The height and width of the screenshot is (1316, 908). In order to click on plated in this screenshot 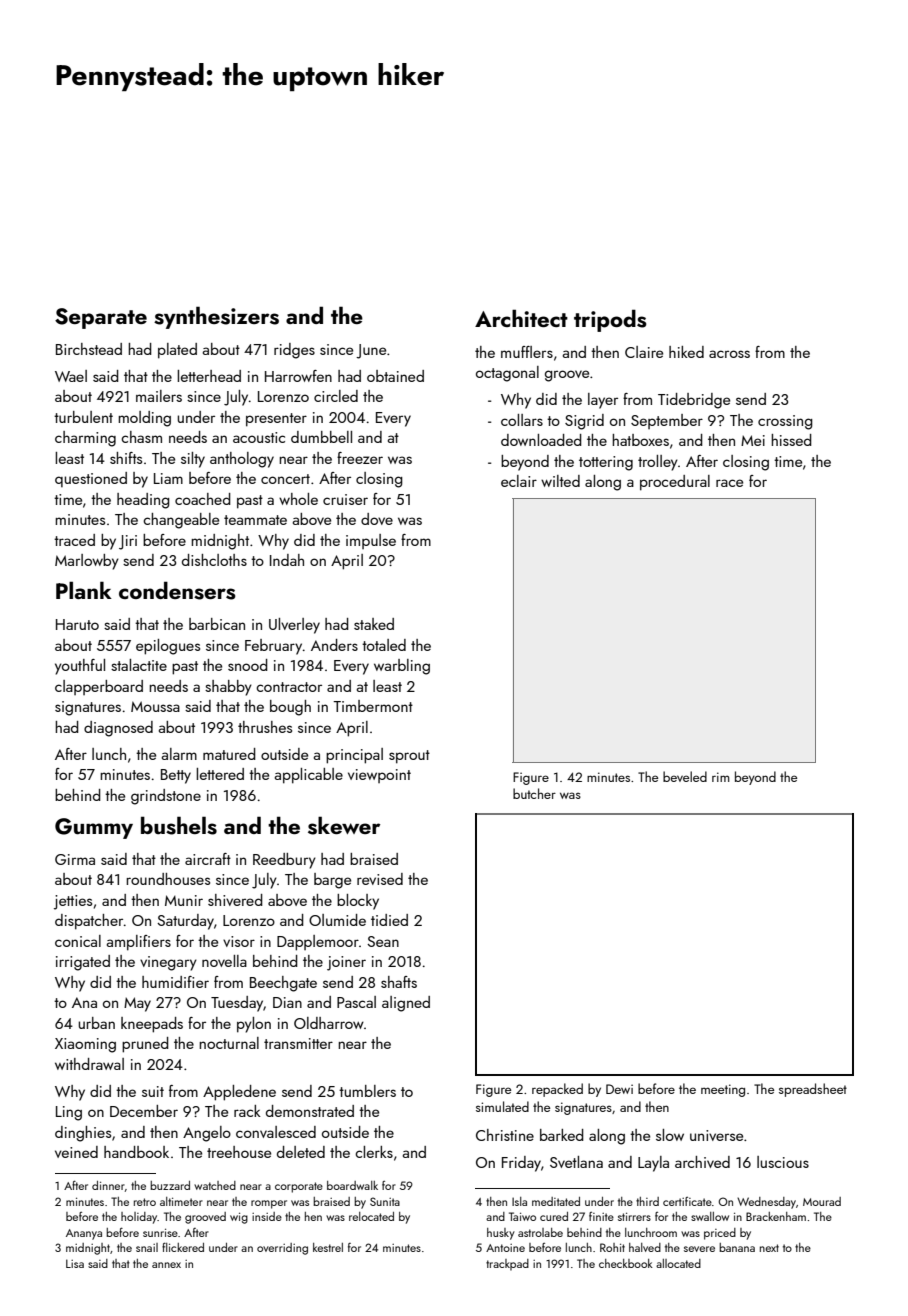, I will do `click(177, 351)`.
